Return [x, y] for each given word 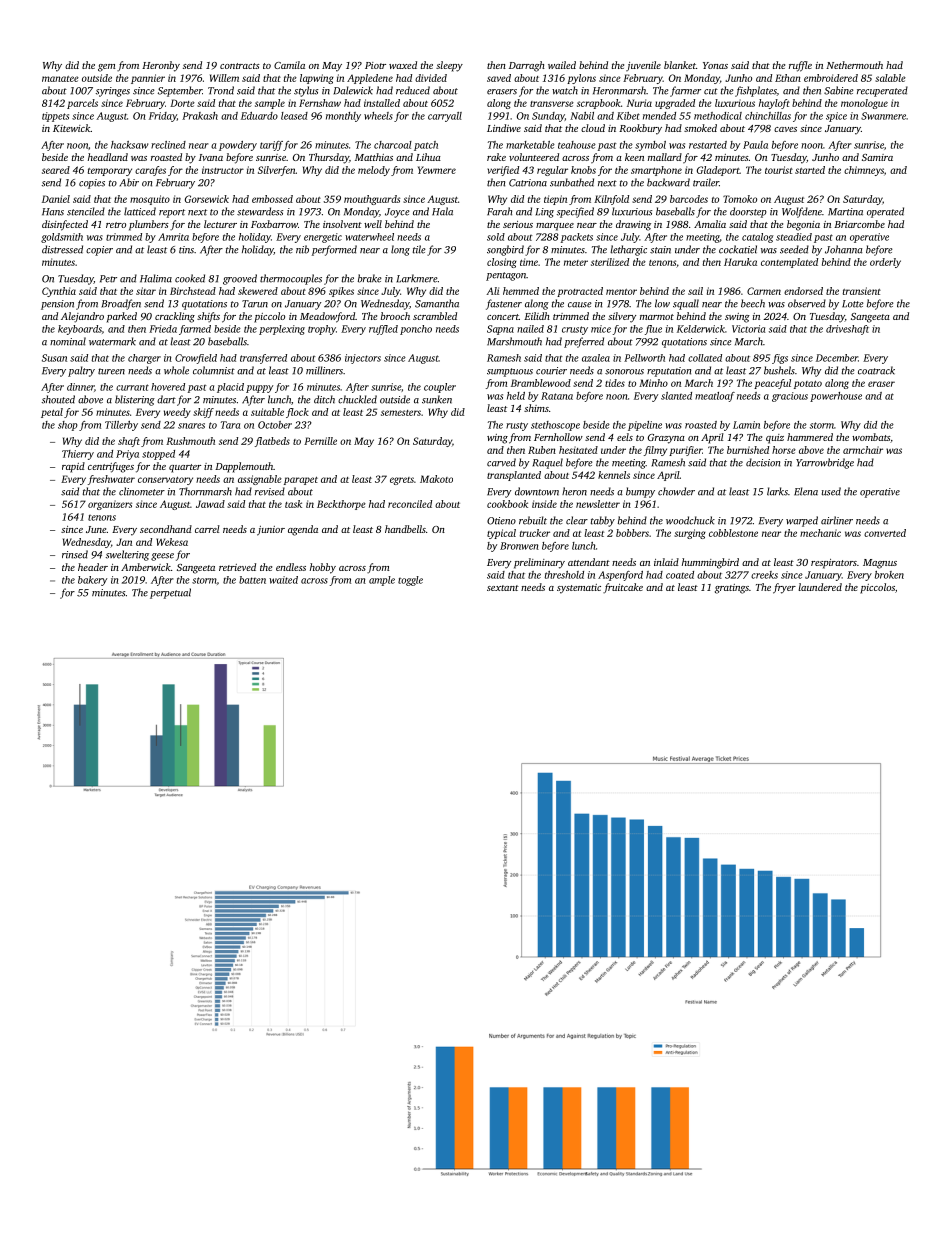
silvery [622, 317]
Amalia [710, 224]
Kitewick [72, 128]
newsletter [598, 504]
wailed [562, 65]
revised [270, 491]
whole [176, 370]
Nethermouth [854, 65]
